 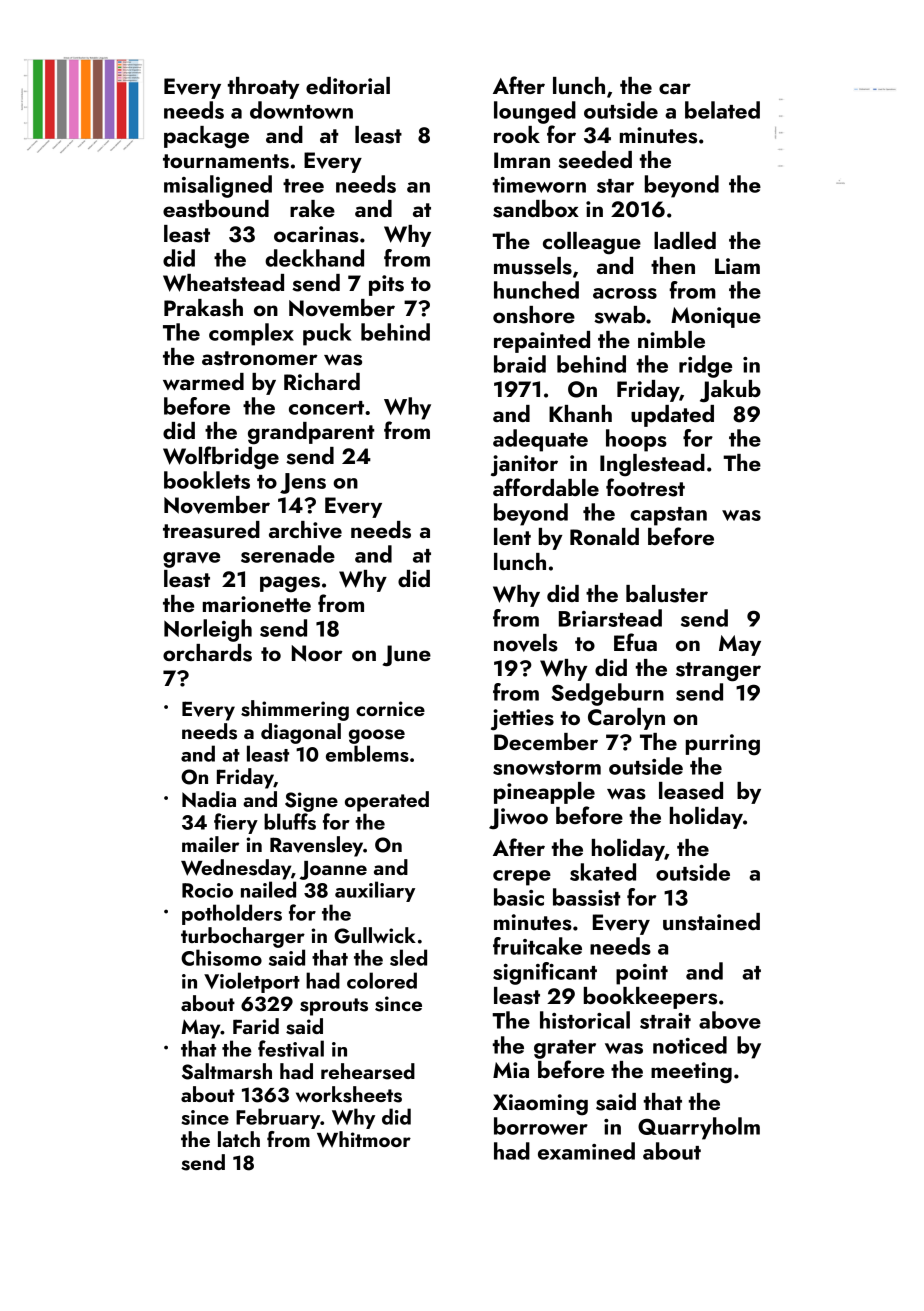 What do you see at coordinates (206, 137) in the screenshot?
I see `package` at bounding box center [206, 137].
